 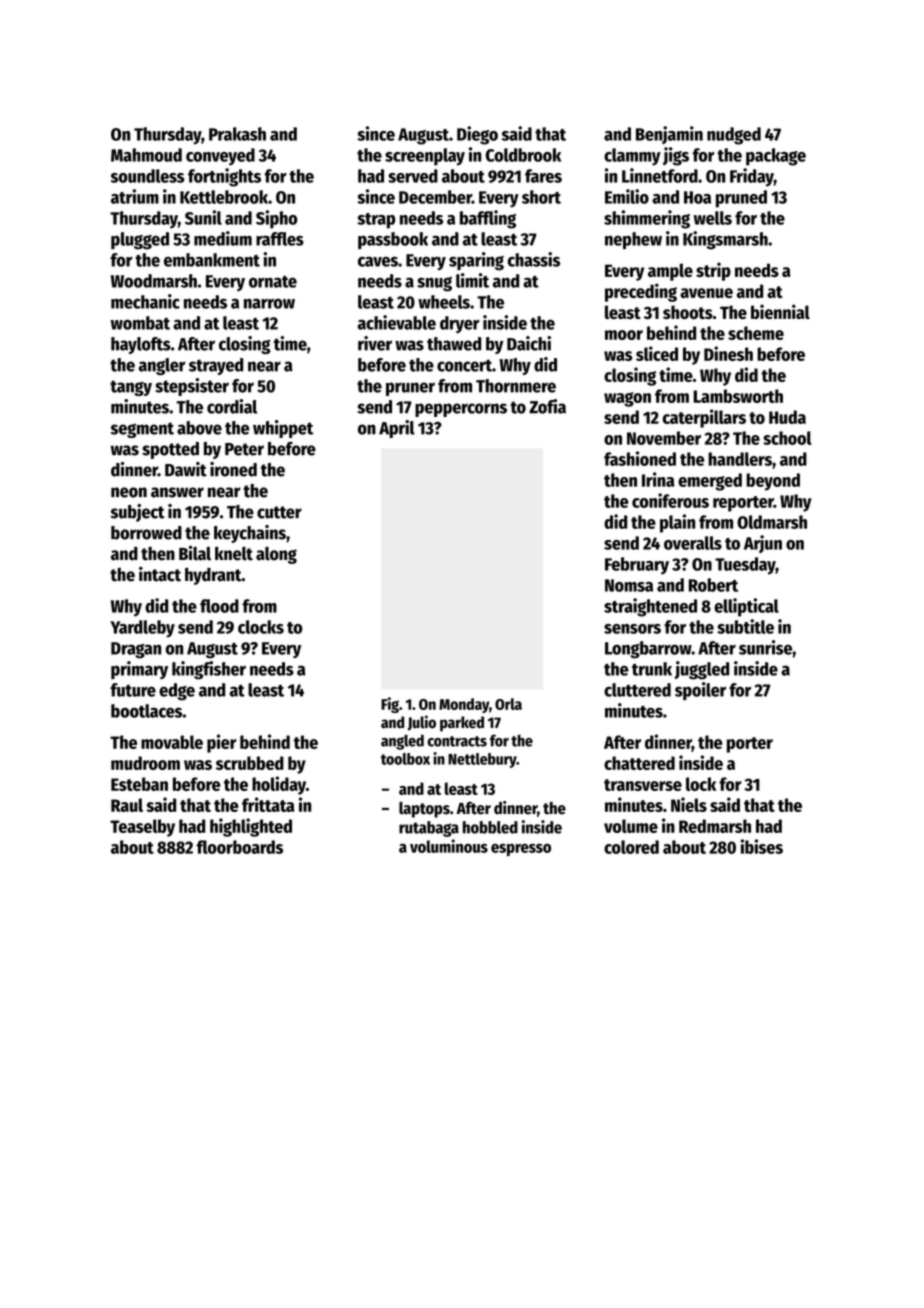 What do you see at coordinates (216, 366) in the page?
I see `strayed` at bounding box center [216, 366].
